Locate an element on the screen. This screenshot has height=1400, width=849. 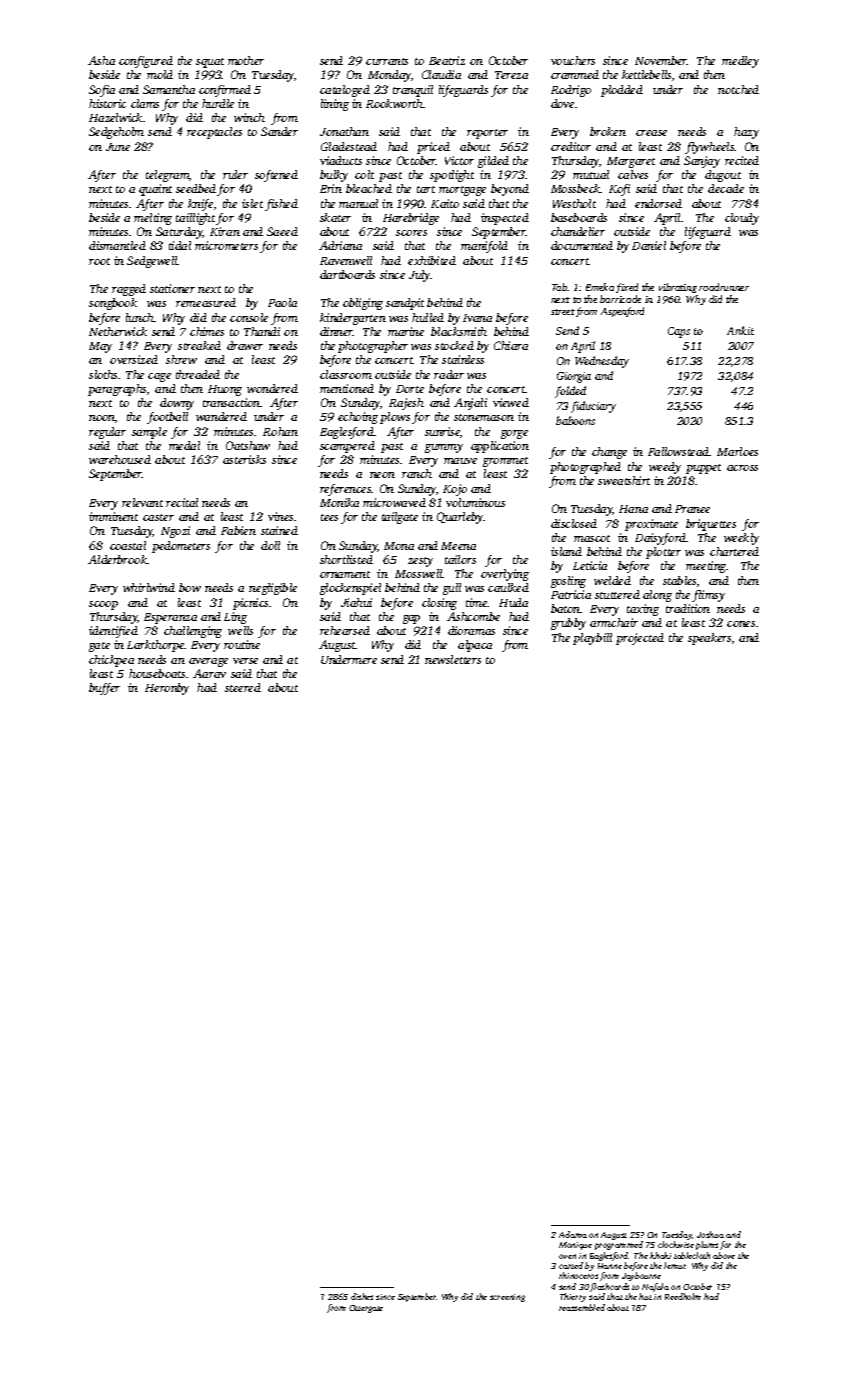
Daisyford is located at coordinates (660, 539).
